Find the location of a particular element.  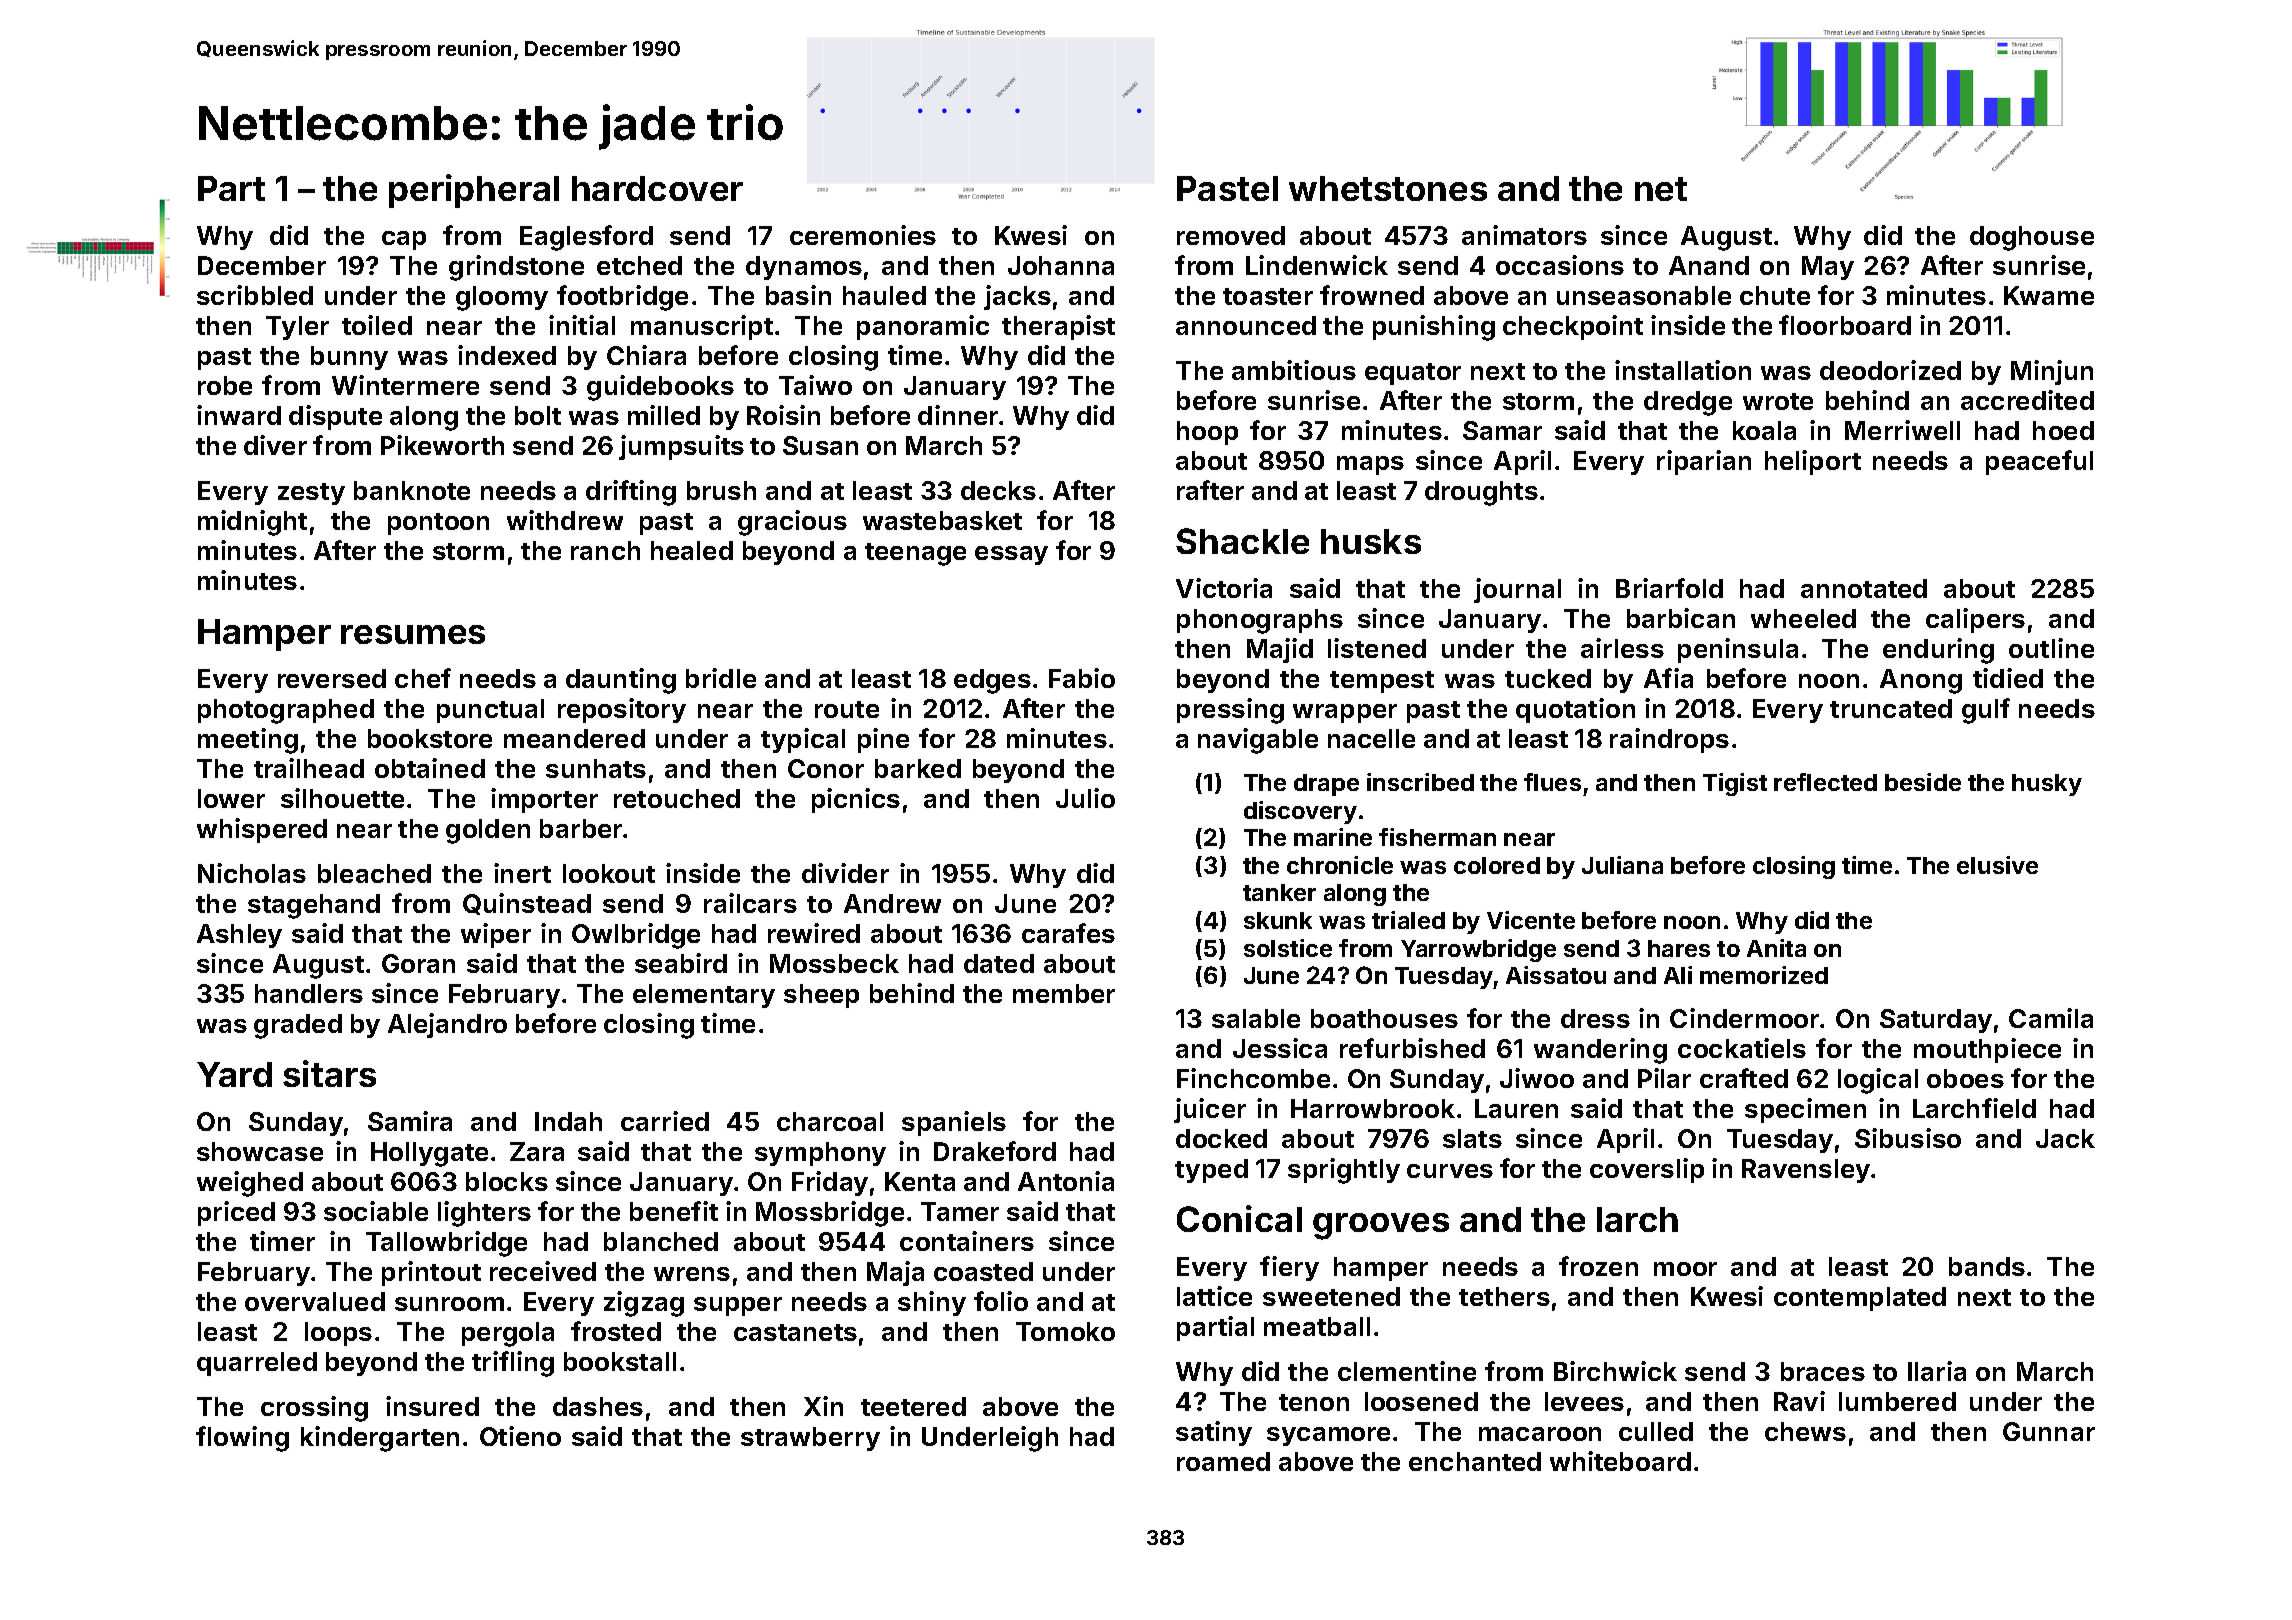

koala is located at coordinates (1764, 430).
